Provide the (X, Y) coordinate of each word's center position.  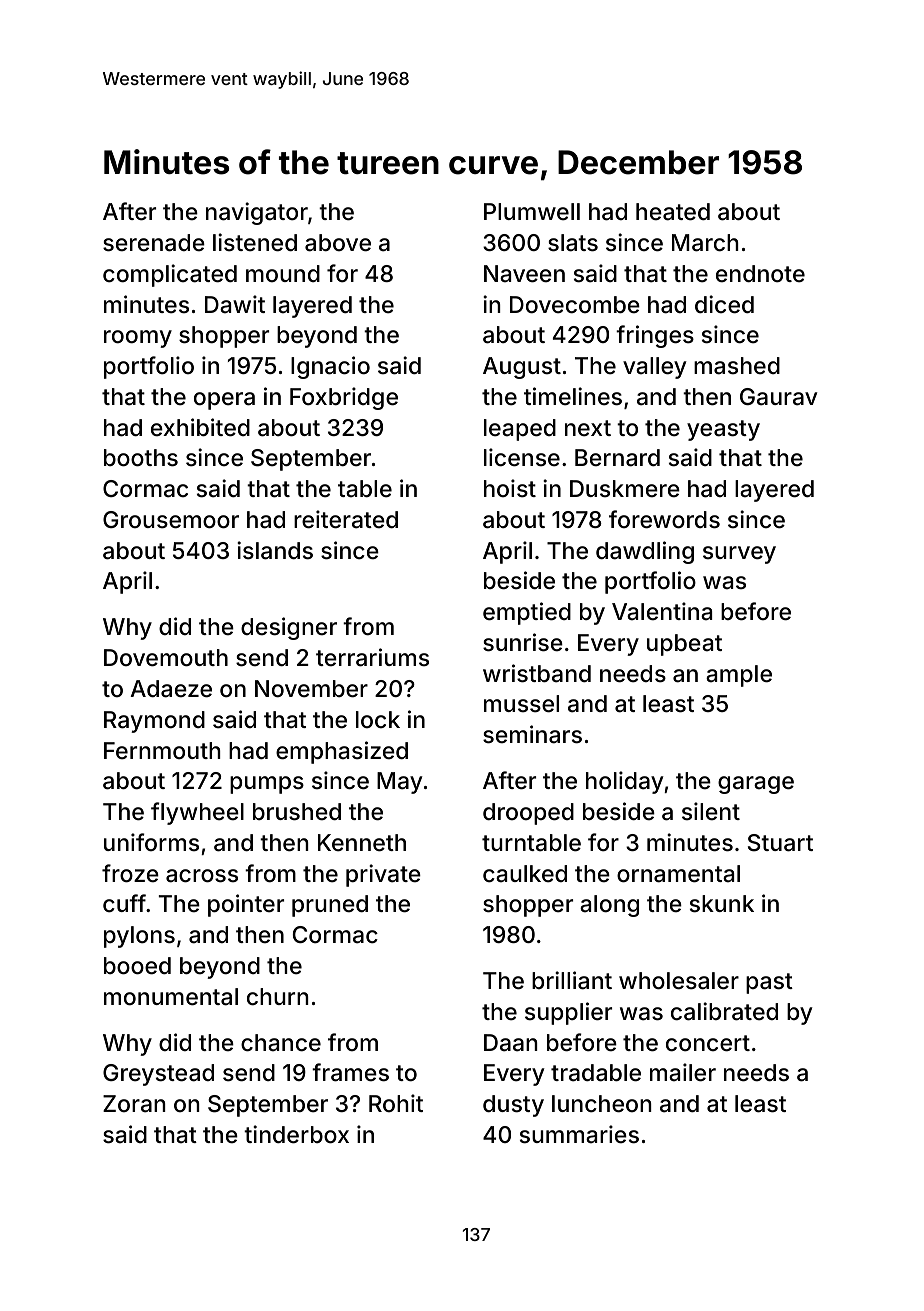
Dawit (235, 304)
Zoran (134, 1104)
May (400, 783)
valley (655, 368)
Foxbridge (344, 398)
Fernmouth (162, 751)
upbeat (684, 645)
